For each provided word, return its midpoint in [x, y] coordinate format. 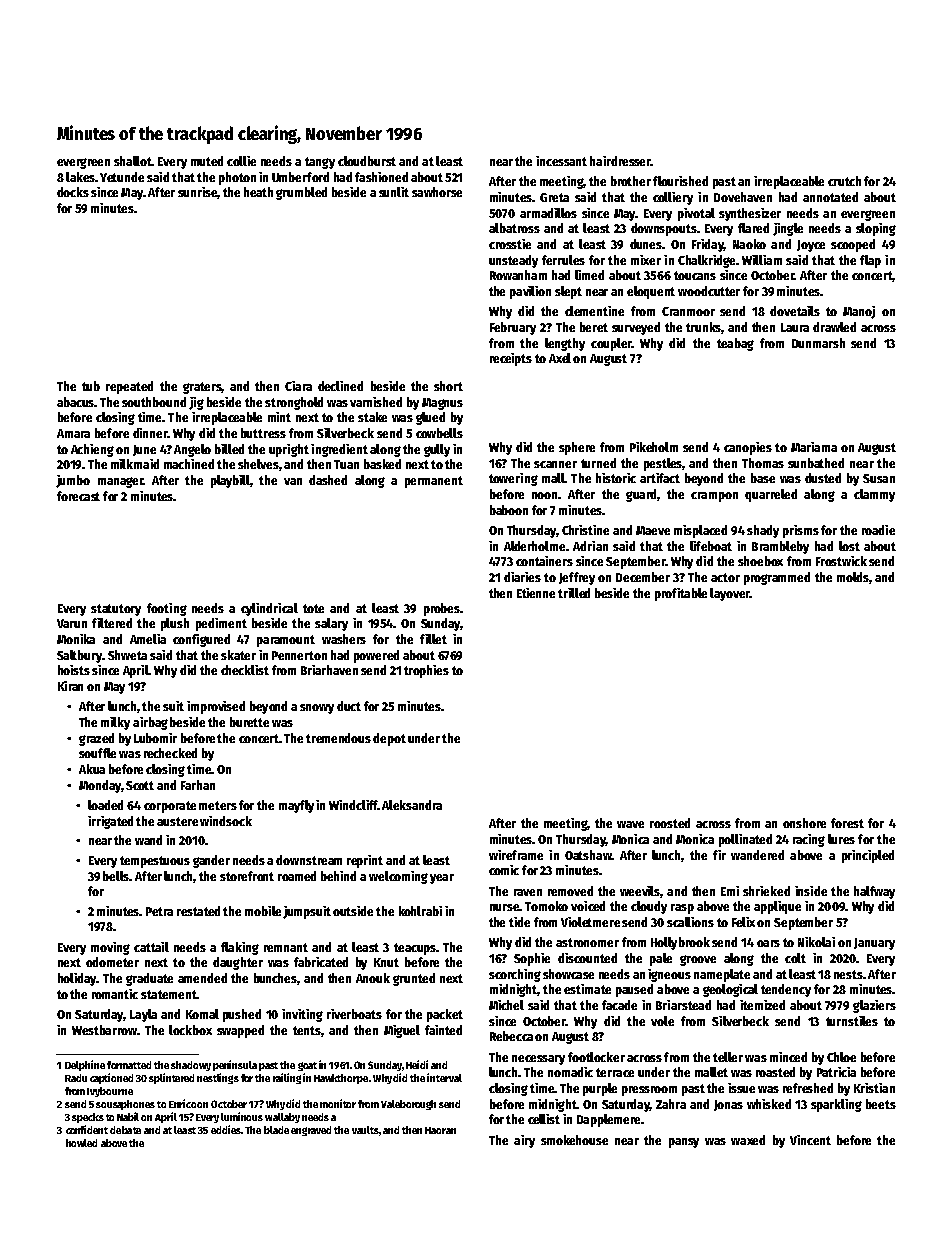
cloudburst [367, 161]
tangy [320, 163]
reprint [365, 861]
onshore [804, 823]
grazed [96, 739]
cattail [151, 947]
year [442, 879]
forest [847, 823]
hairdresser [620, 161]
